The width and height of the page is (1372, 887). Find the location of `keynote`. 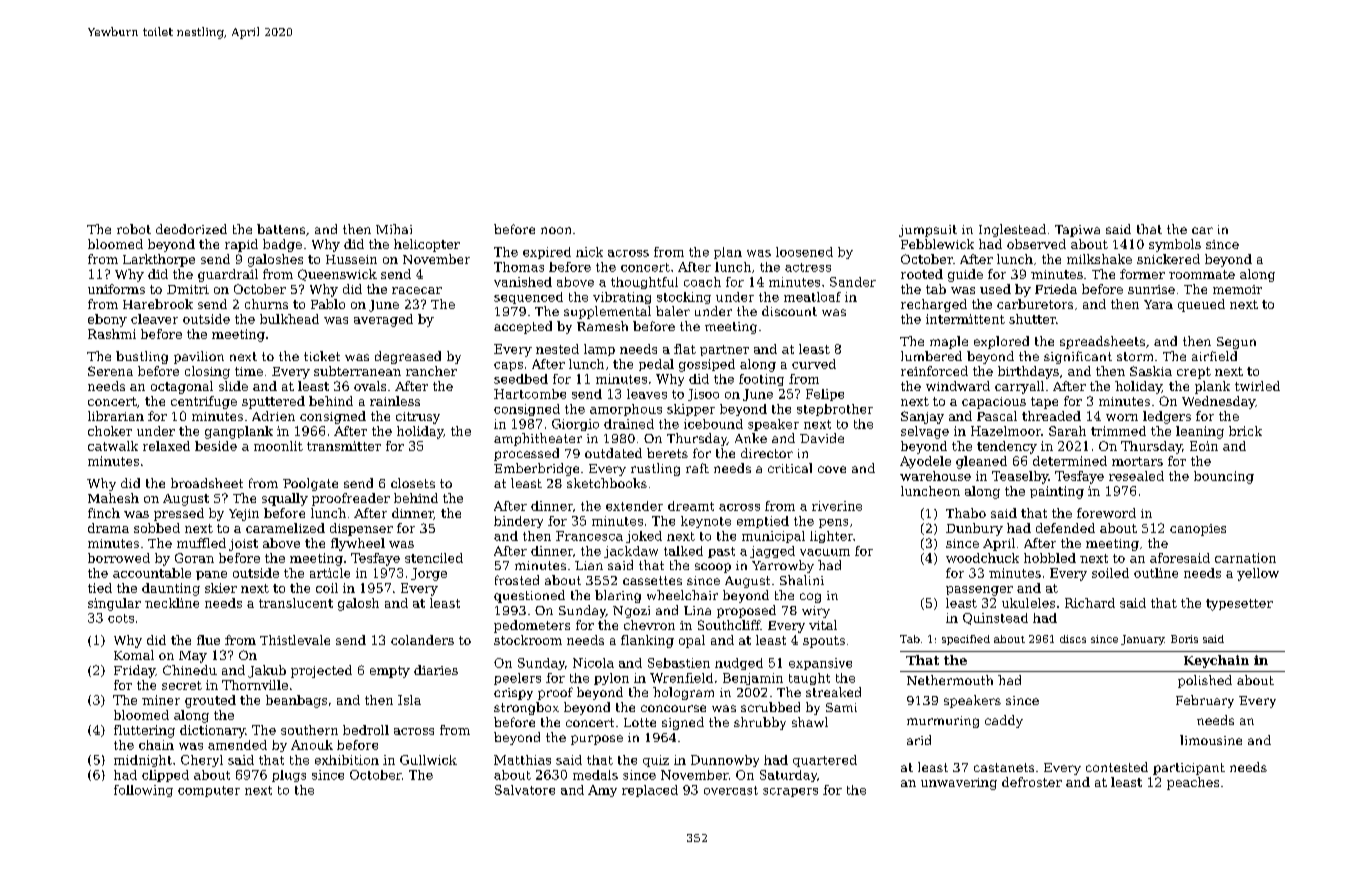

keynote is located at coordinates (706, 522).
